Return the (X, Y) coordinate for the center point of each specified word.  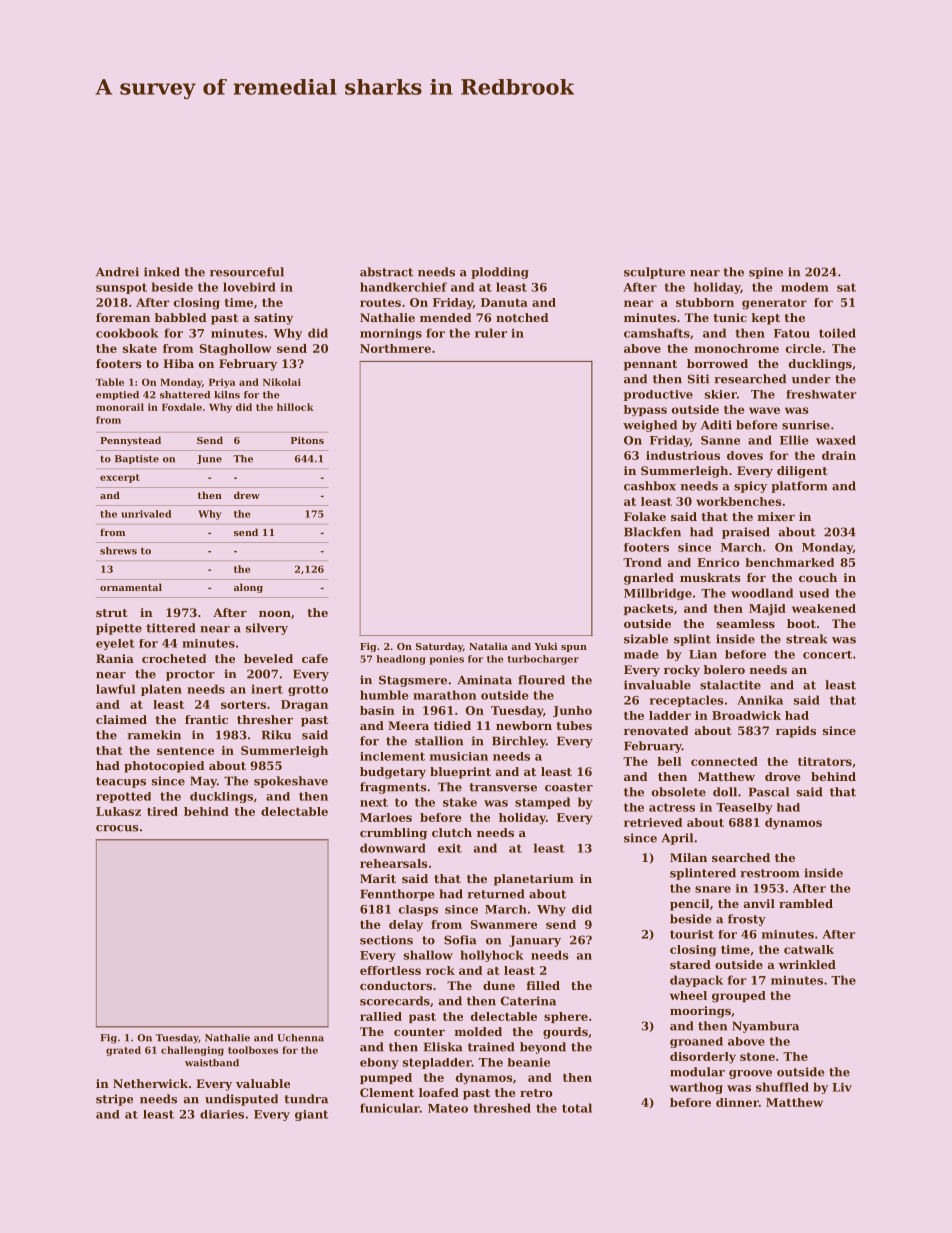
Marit (378, 878)
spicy (750, 487)
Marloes (386, 817)
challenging (192, 1051)
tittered (171, 628)
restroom (770, 873)
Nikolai (282, 382)
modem (805, 287)
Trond (642, 562)
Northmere (395, 348)
